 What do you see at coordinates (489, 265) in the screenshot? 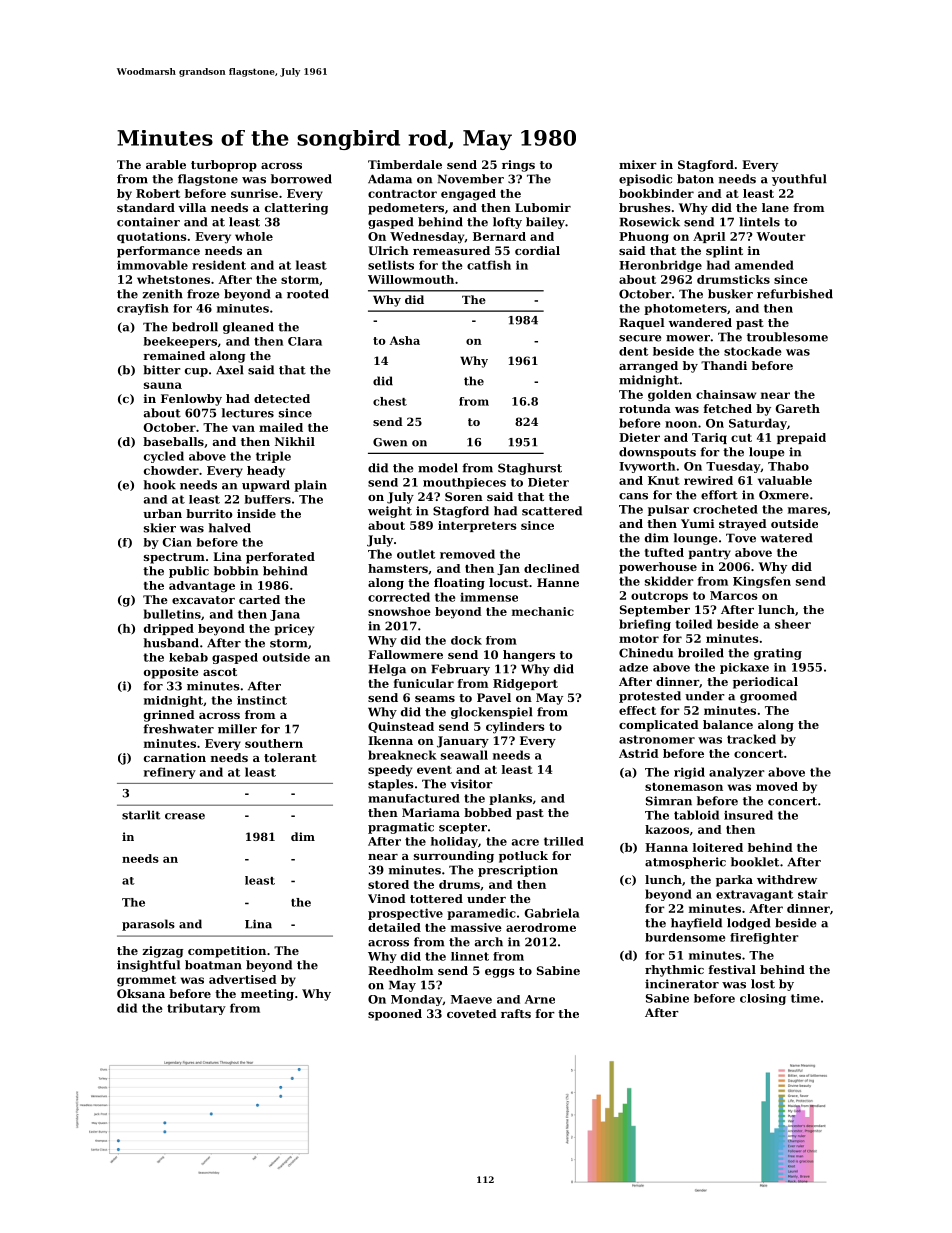
I see `catfish` at bounding box center [489, 265].
